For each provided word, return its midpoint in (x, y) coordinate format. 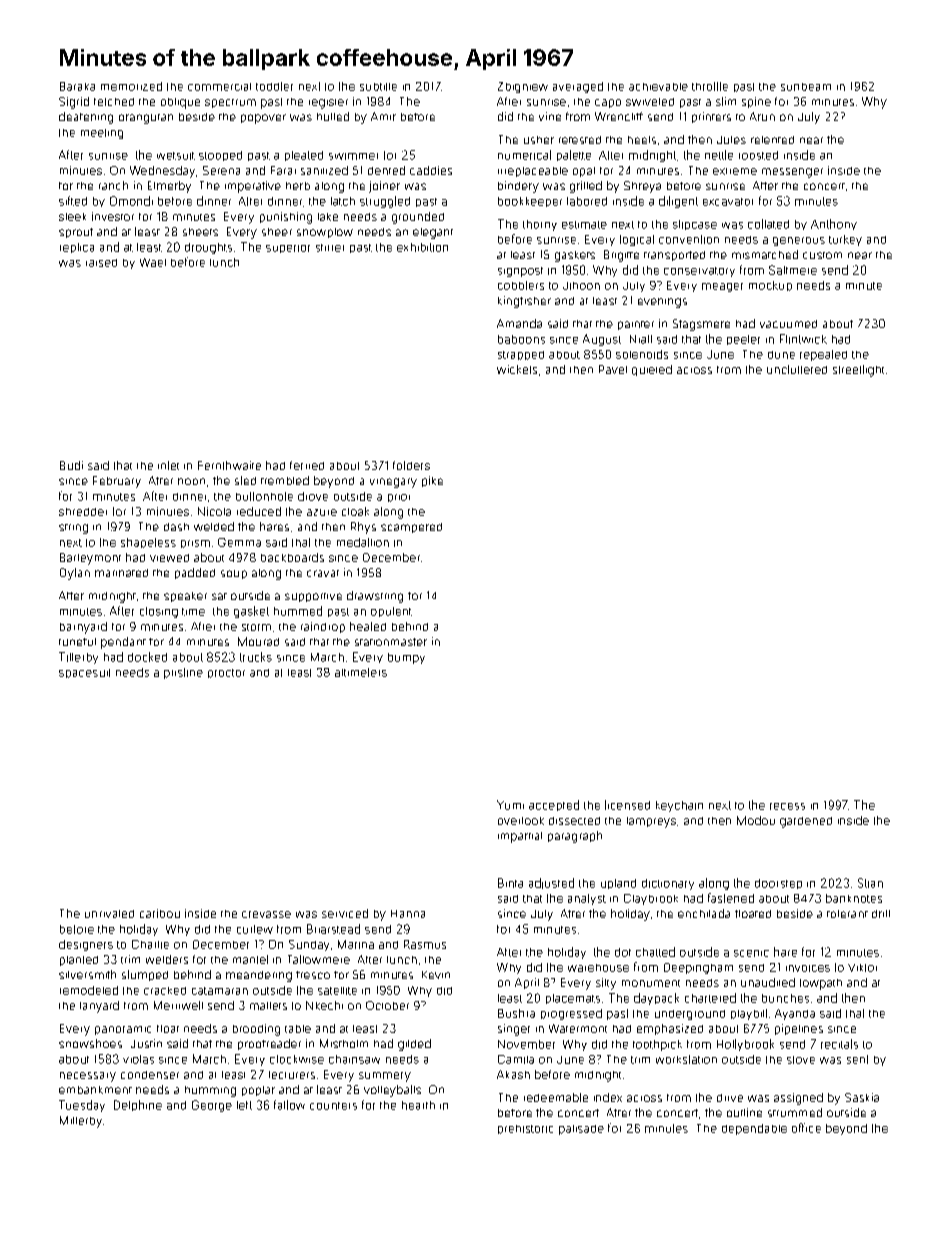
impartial (520, 837)
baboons (521, 339)
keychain (679, 806)
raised (101, 263)
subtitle (378, 87)
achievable (658, 87)
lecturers (292, 1075)
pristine (183, 673)
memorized (131, 86)
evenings (662, 303)
